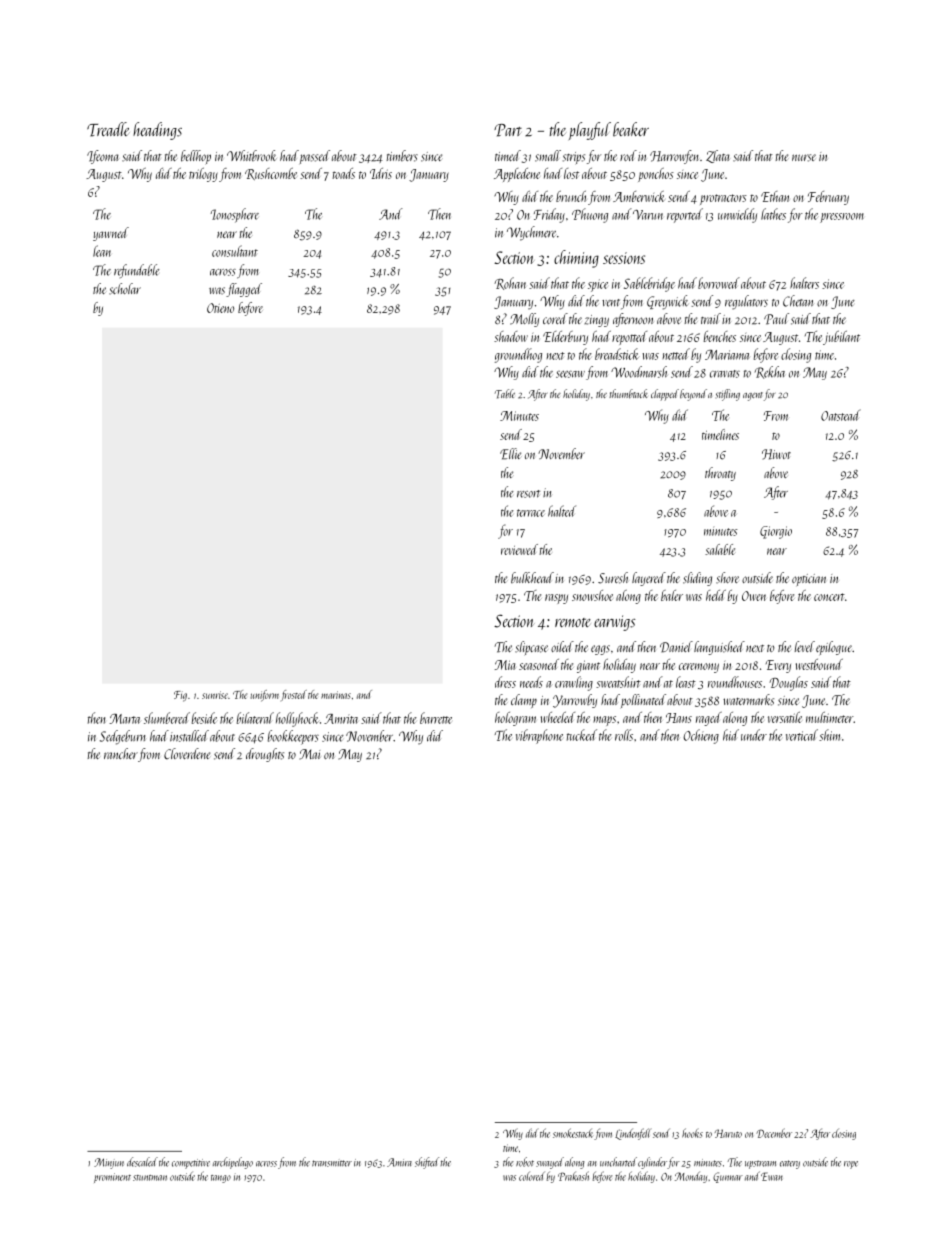 This document has width=952, height=1233. What do you see at coordinates (525, 1162) in the document?
I see `robot` at bounding box center [525, 1162].
